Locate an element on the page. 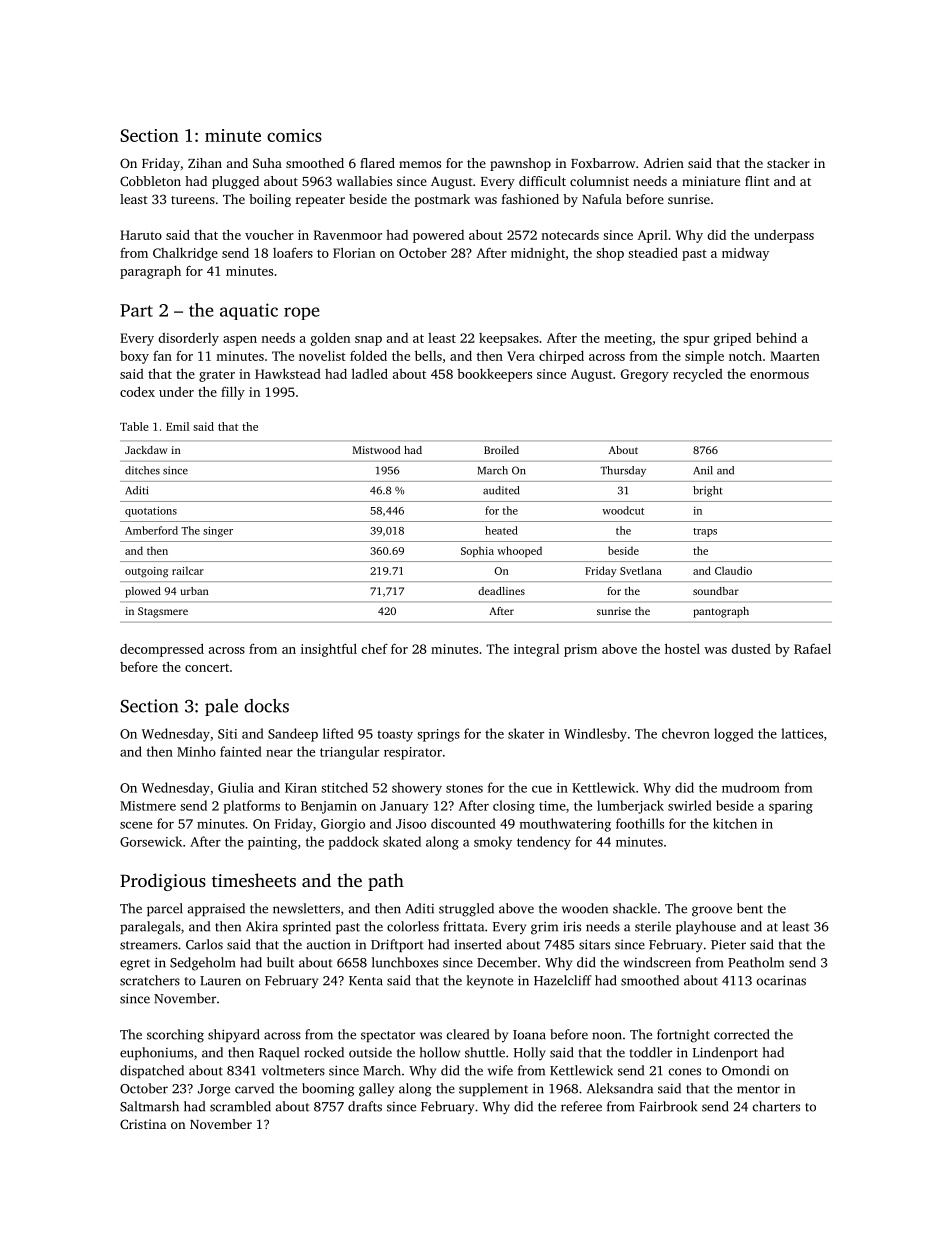  midnight is located at coordinates (538, 254).
